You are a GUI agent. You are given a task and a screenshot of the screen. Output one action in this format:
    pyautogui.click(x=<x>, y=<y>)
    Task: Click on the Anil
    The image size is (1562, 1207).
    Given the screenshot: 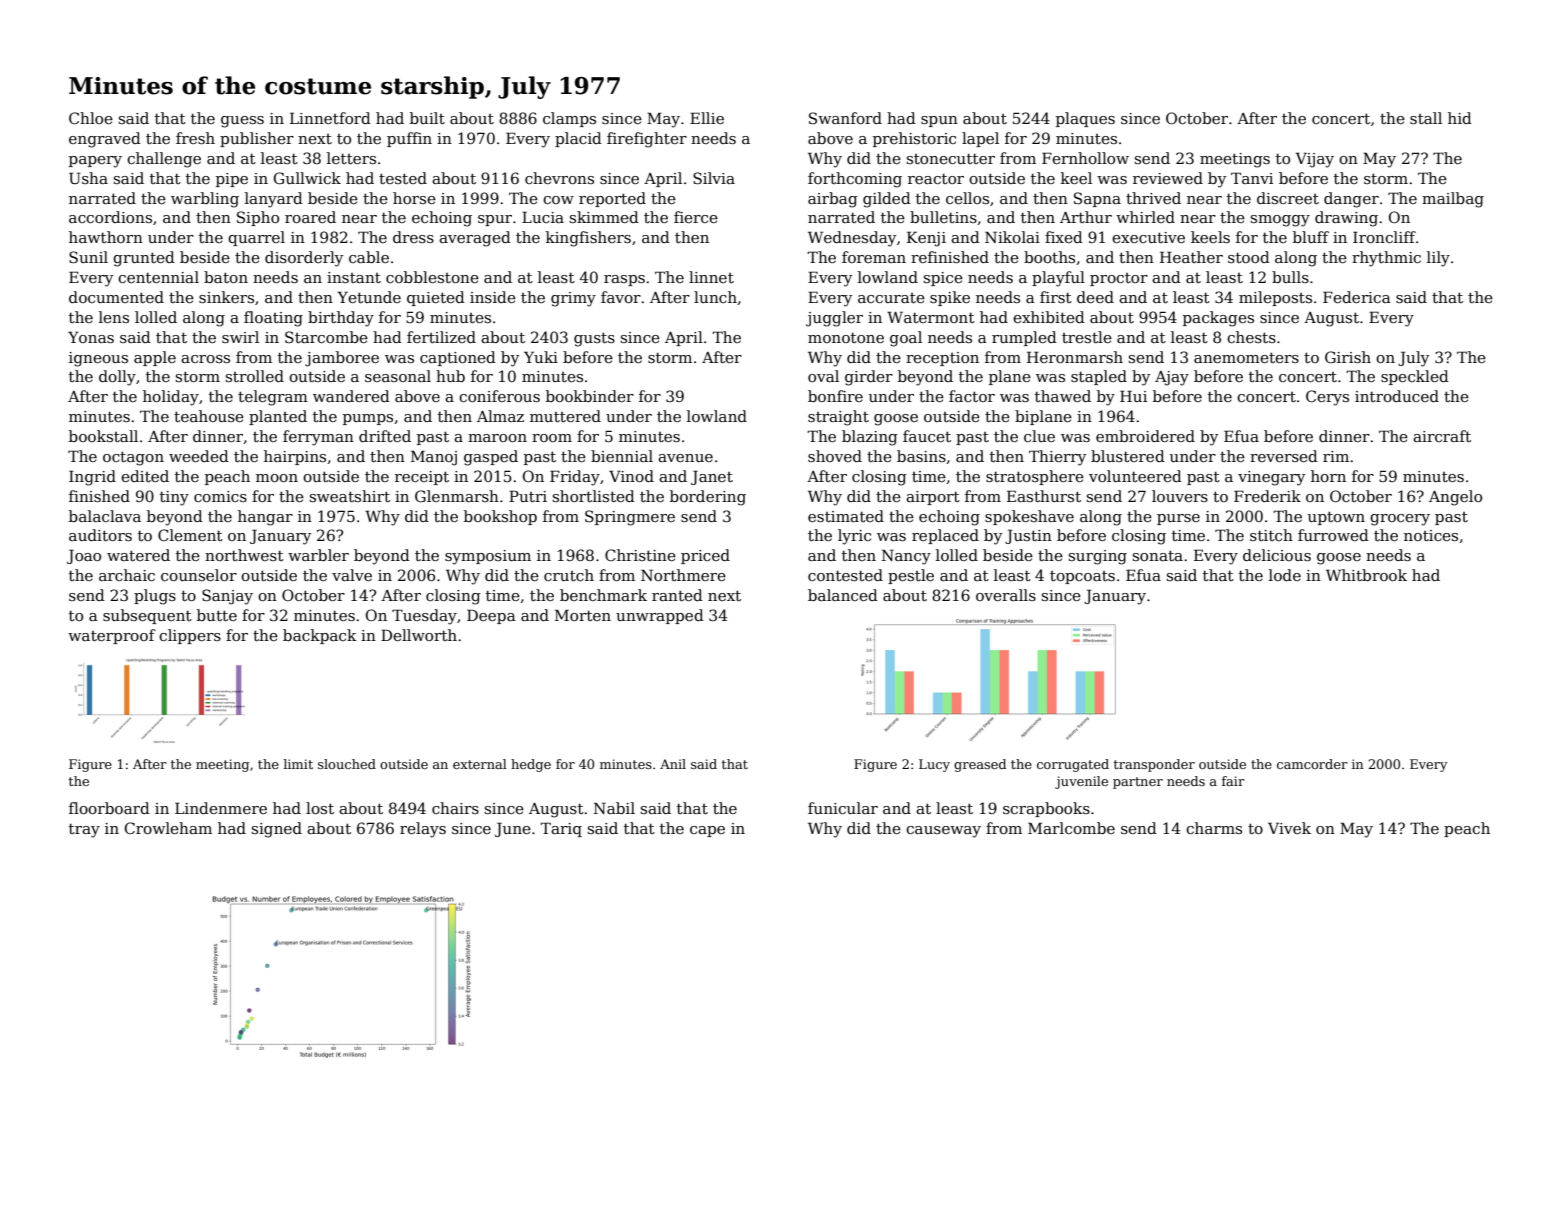 What is the action you would take?
    pyautogui.click(x=673, y=764)
